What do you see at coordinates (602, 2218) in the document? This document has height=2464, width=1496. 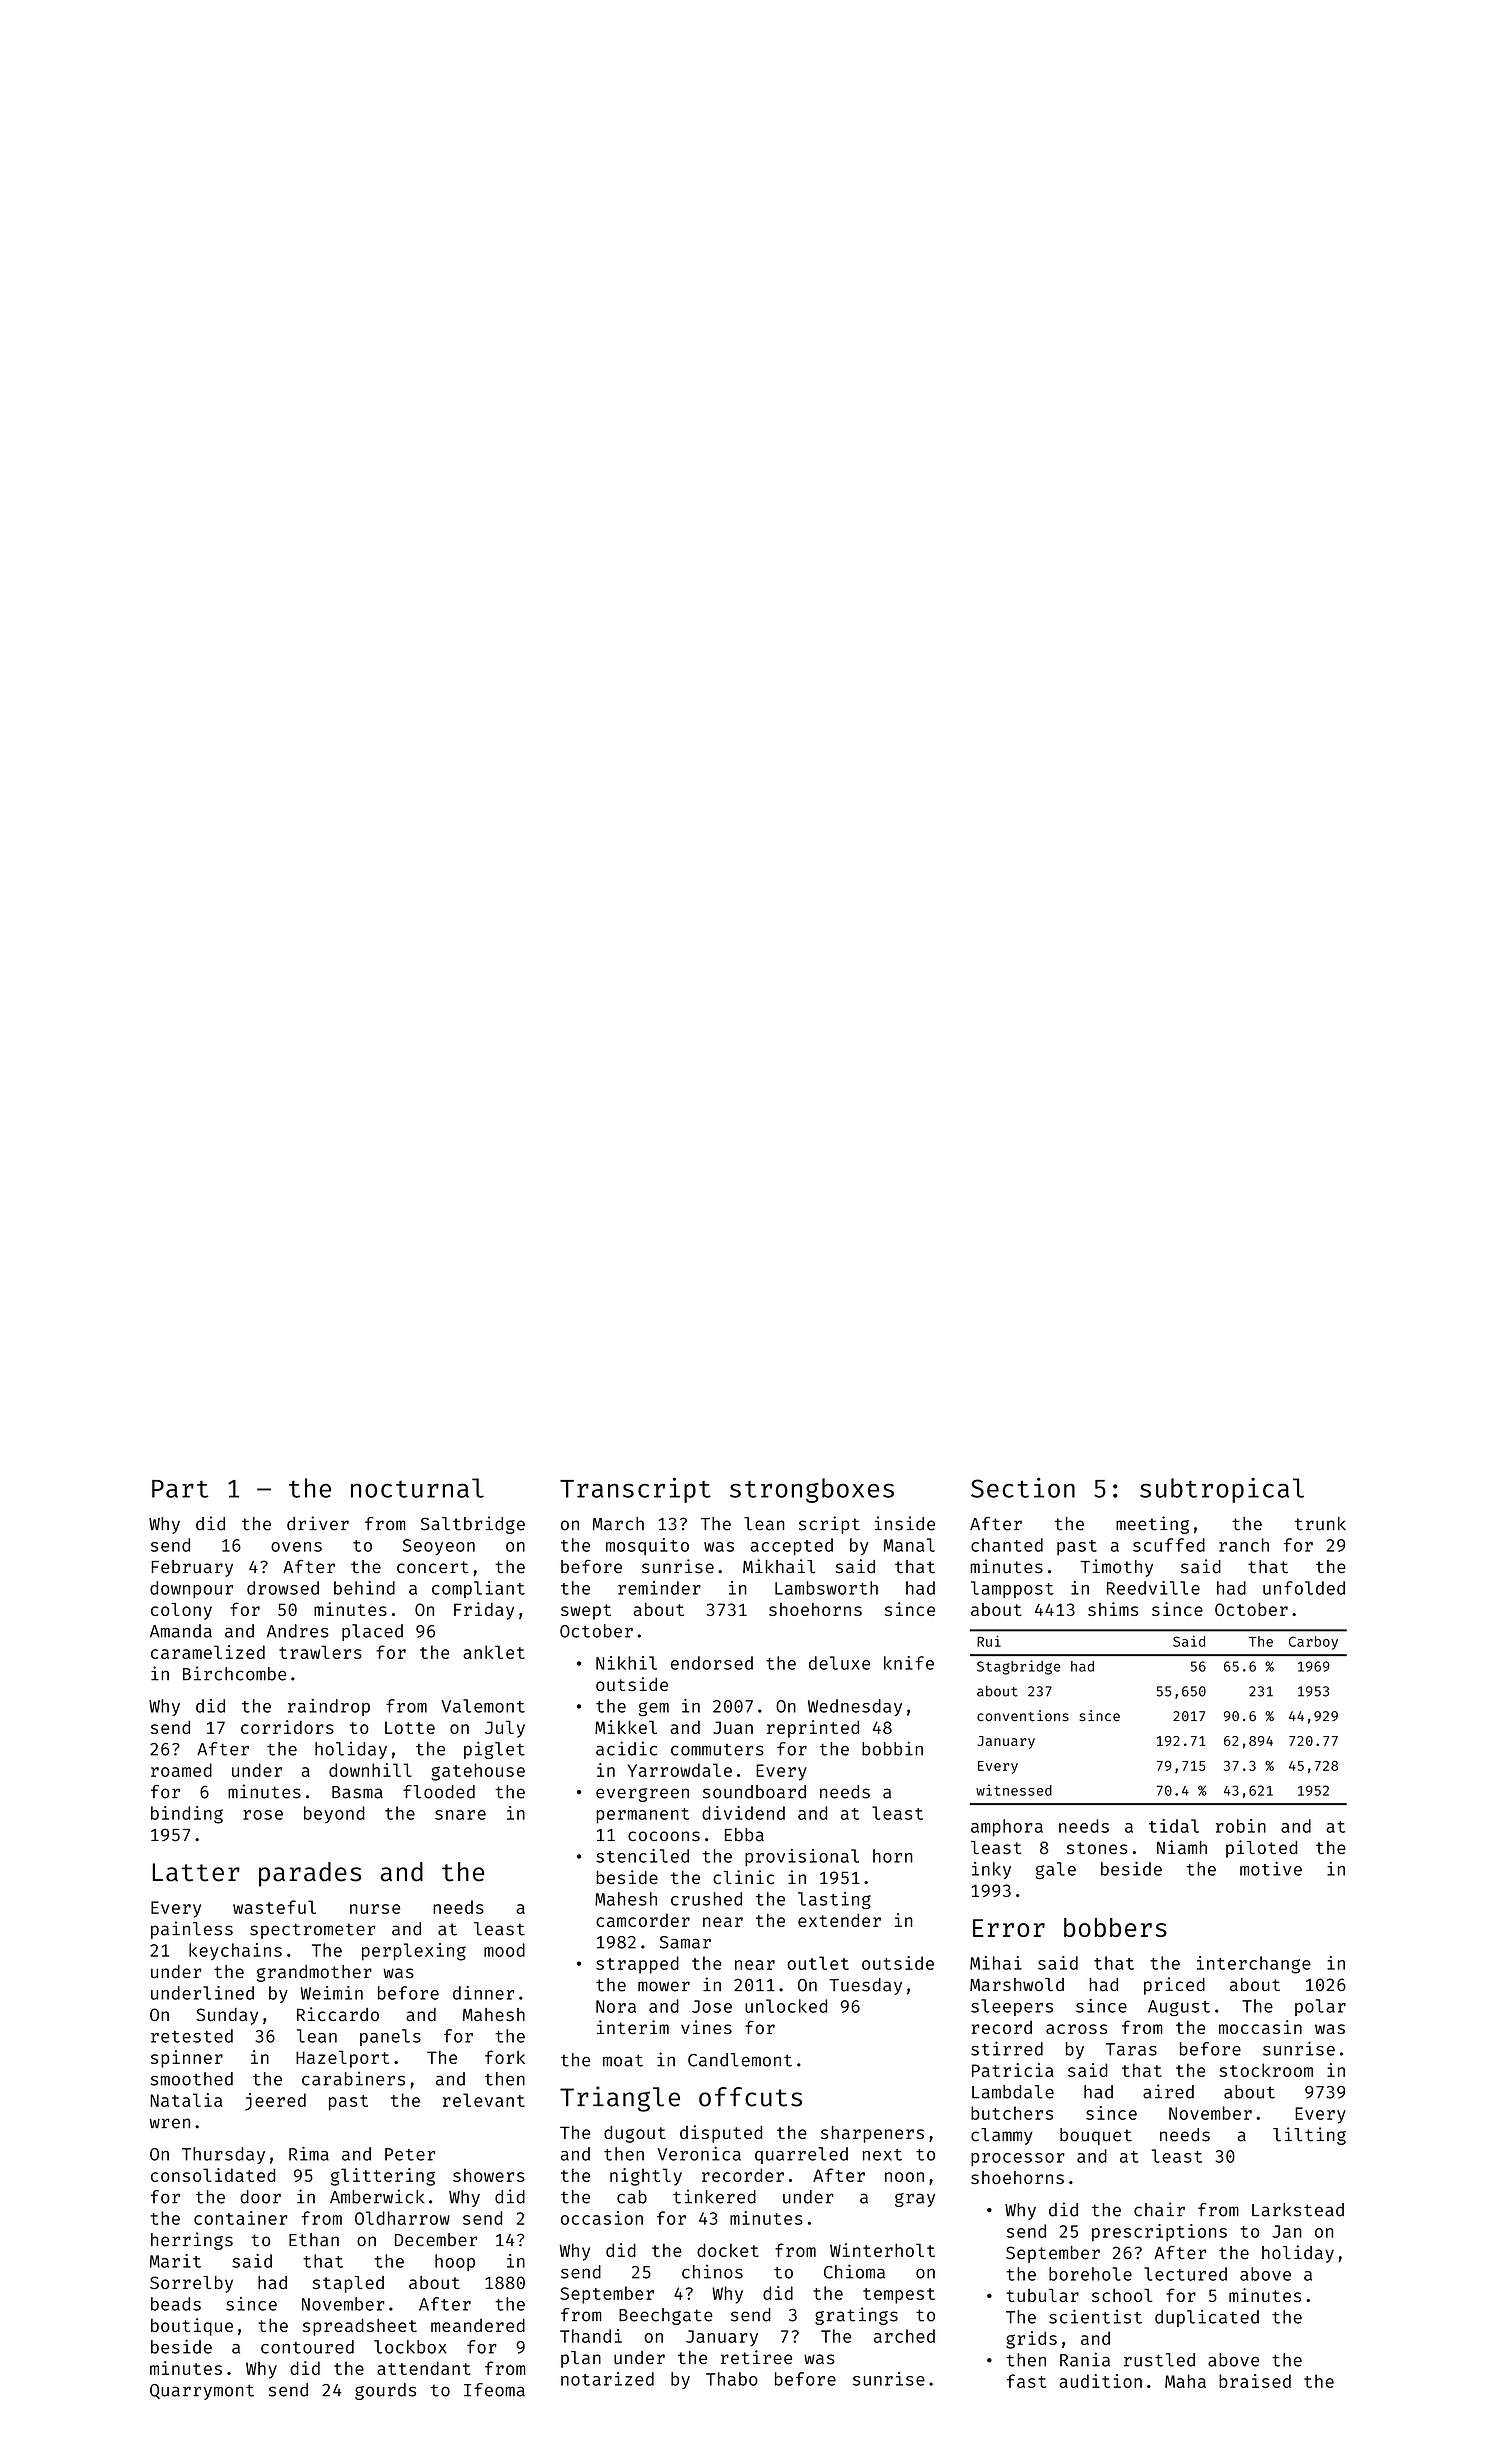 I see `occasion` at bounding box center [602, 2218].
